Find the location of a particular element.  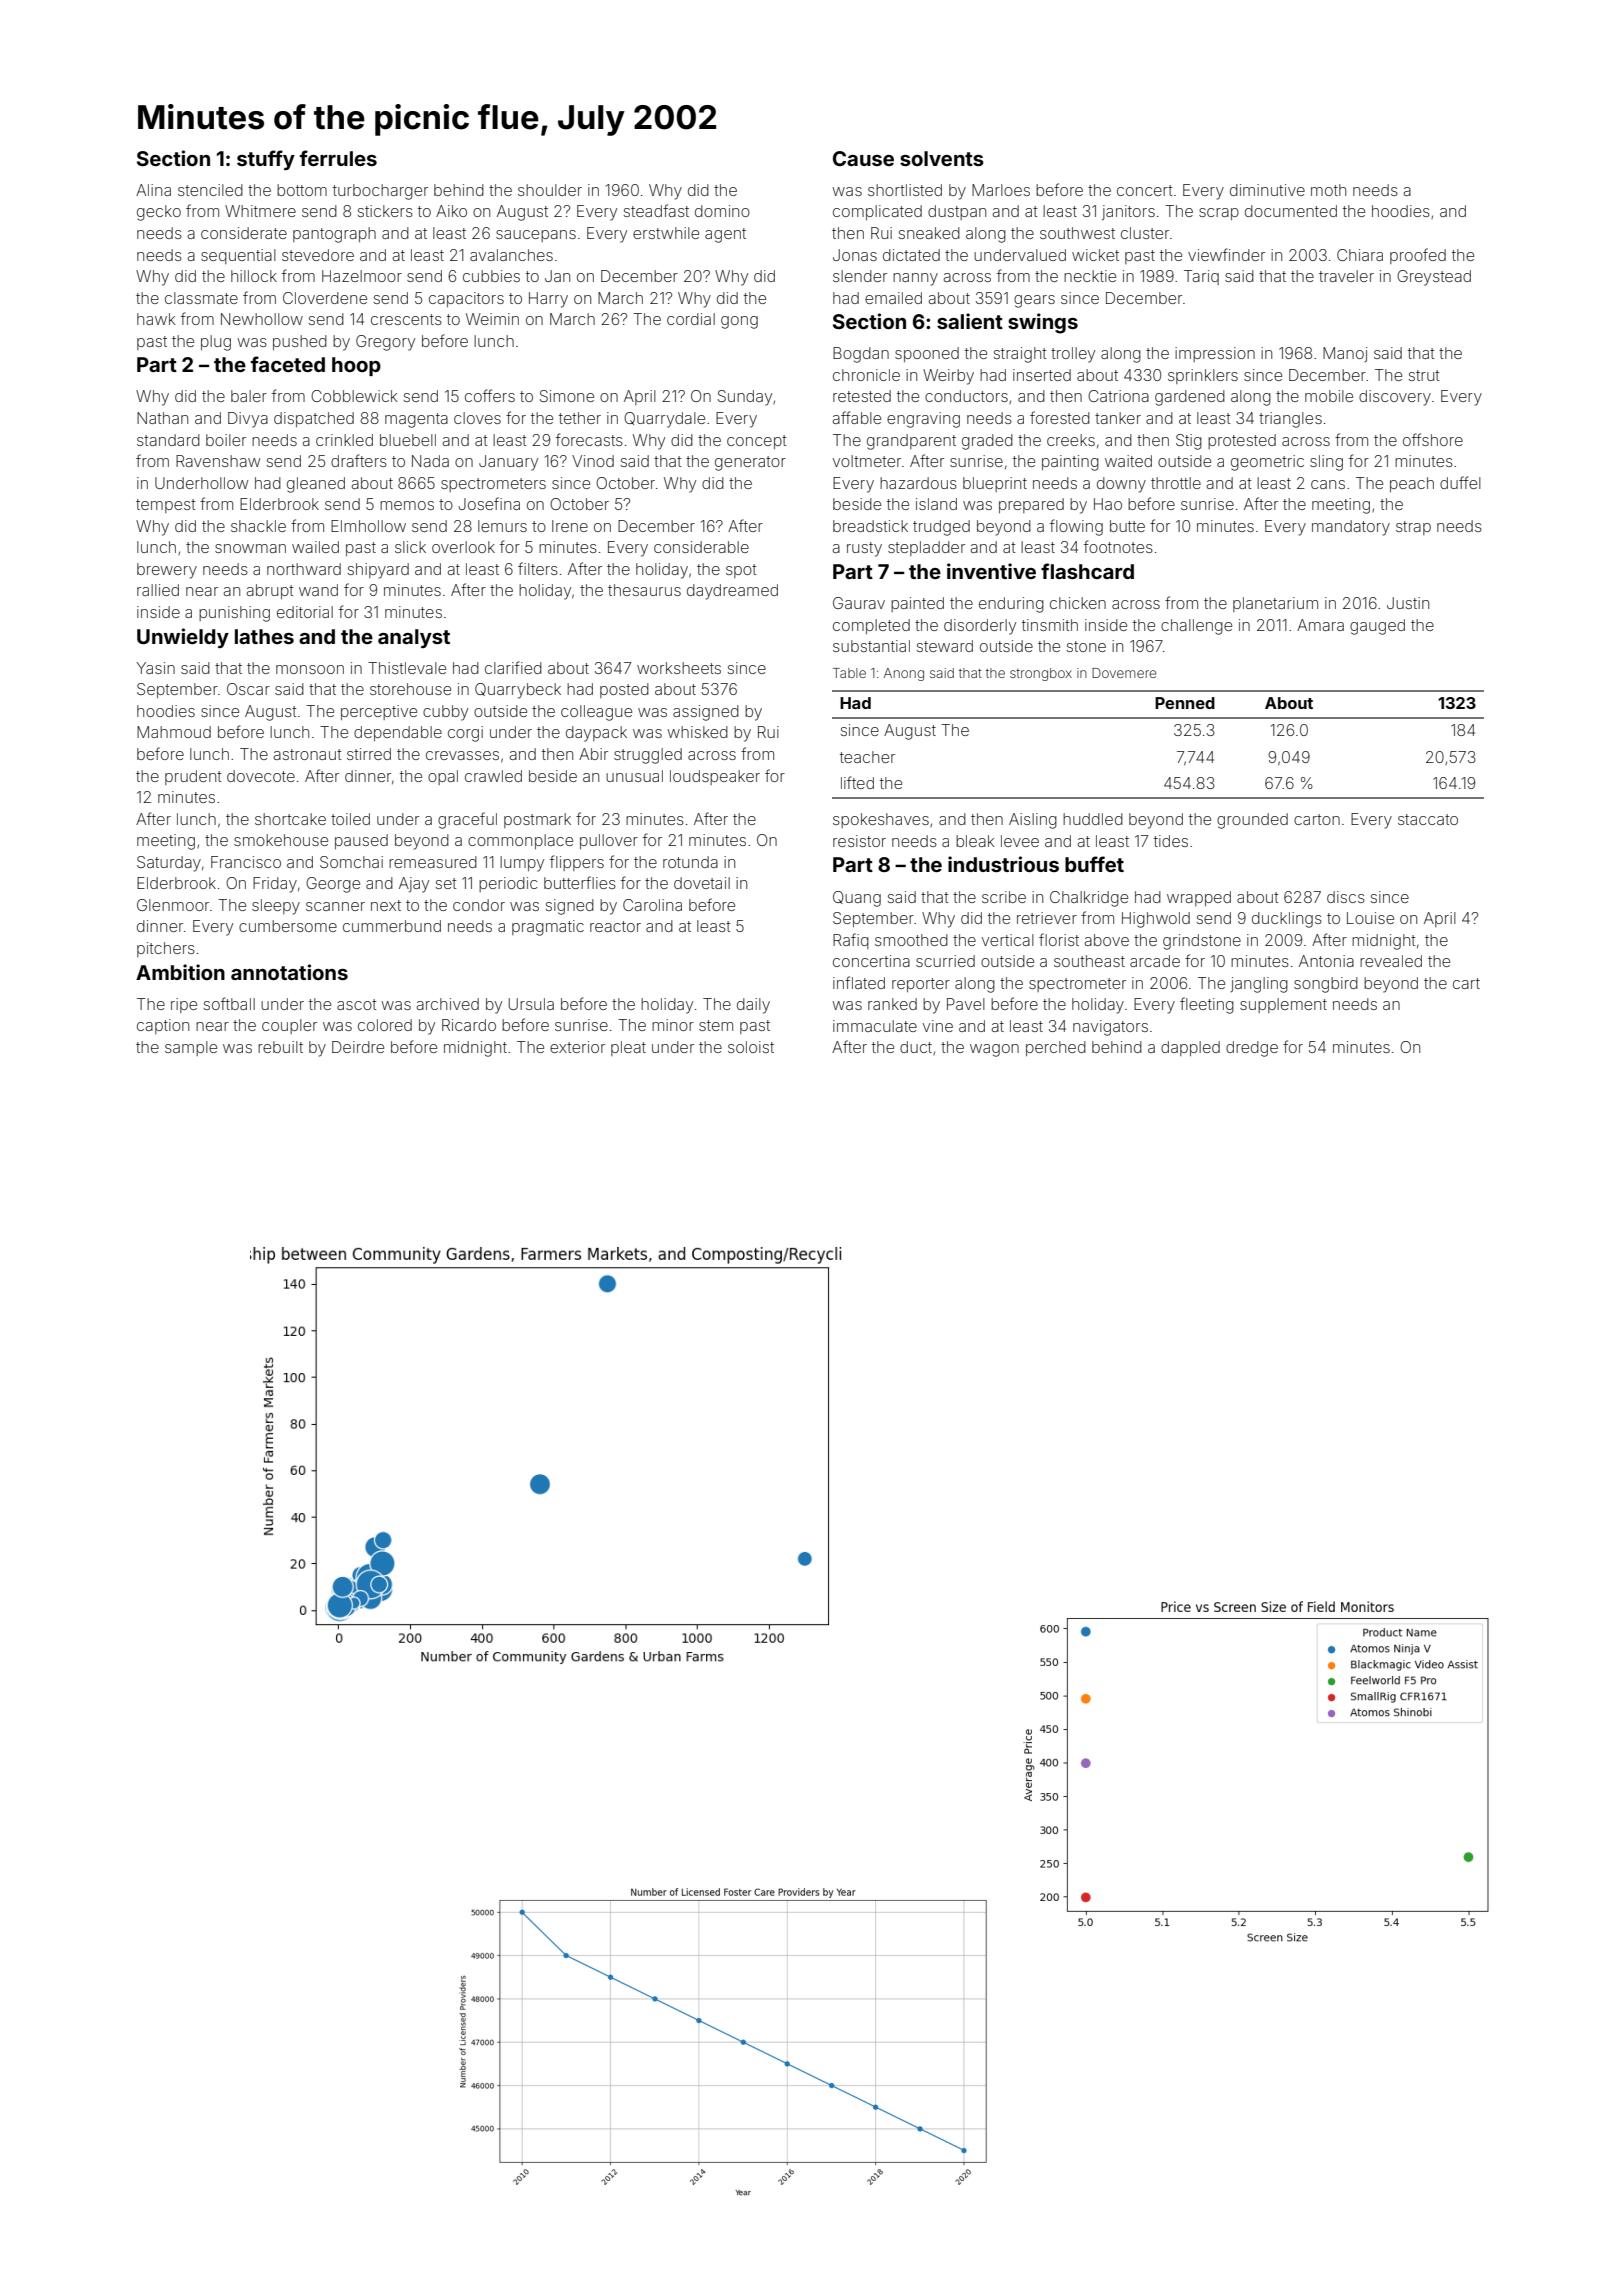

ascot is located at coordinates (357, 1004).
